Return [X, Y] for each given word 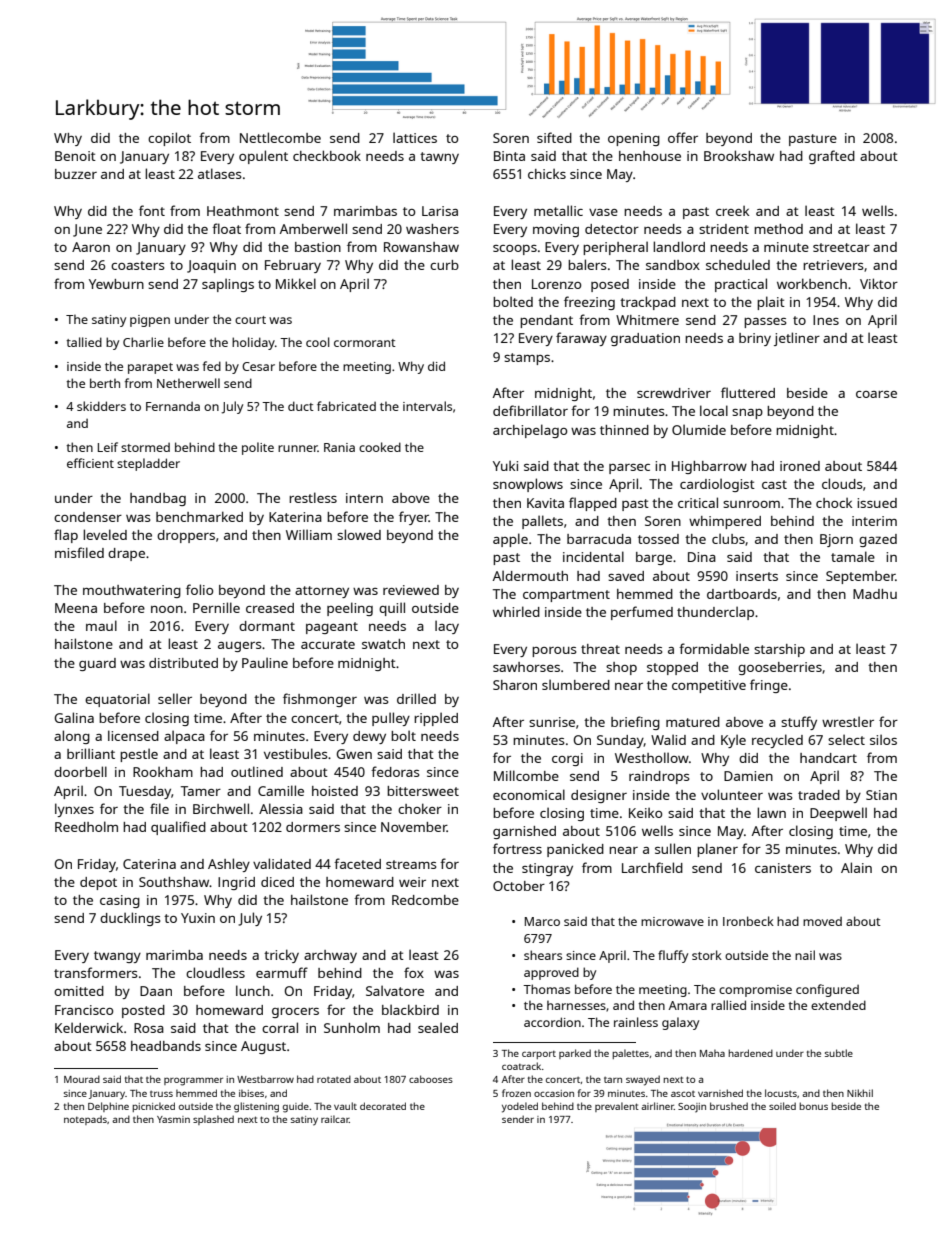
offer [683, 137]
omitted [79, 991]
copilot [169, 139]
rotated [334, 1079]
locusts [781, 1093]
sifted [554, 137]
